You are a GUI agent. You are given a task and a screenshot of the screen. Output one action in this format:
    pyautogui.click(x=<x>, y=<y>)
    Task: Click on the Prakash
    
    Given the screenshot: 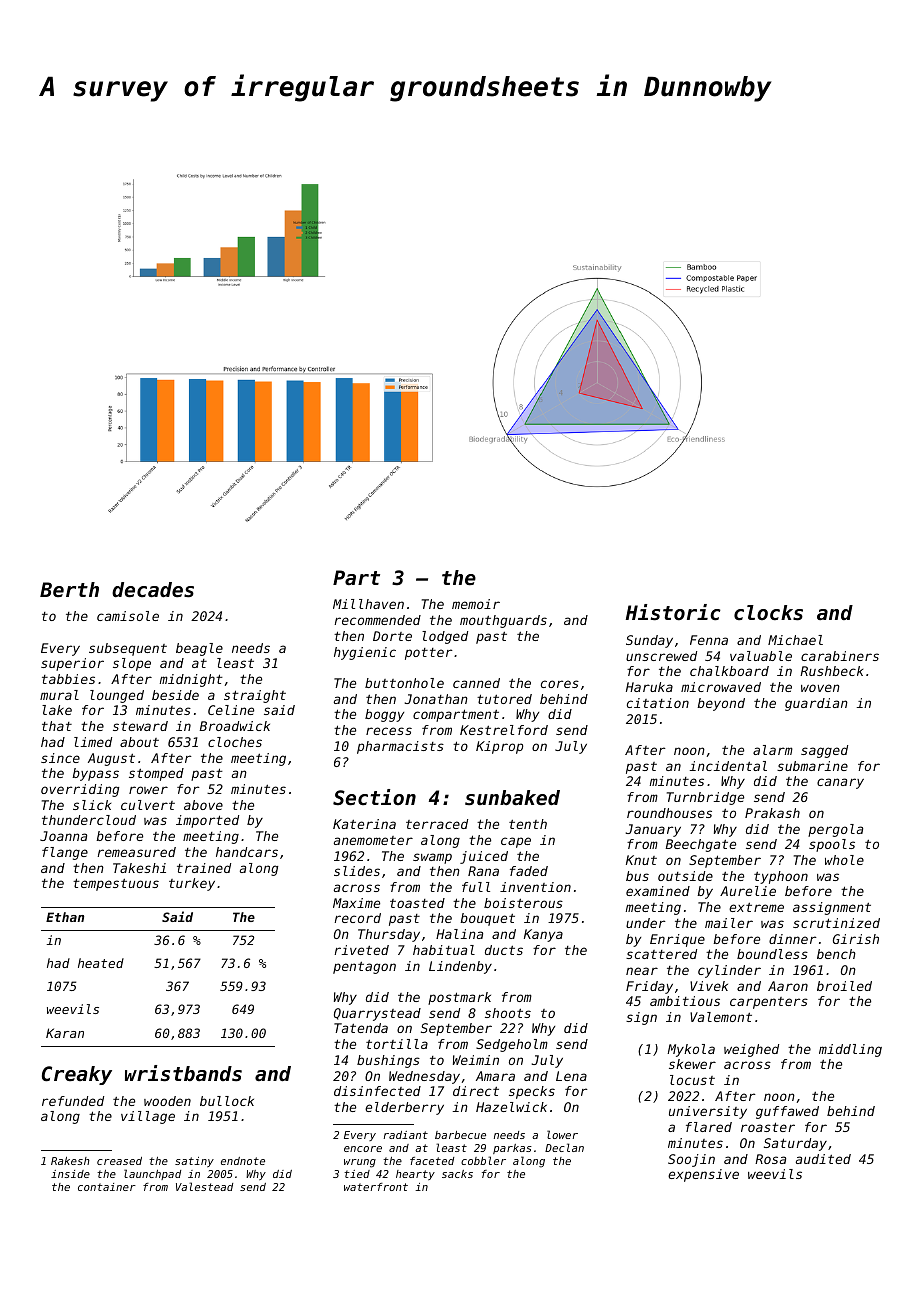 What is the action you would take?
    pyautogui.click(x=772, y=813)
